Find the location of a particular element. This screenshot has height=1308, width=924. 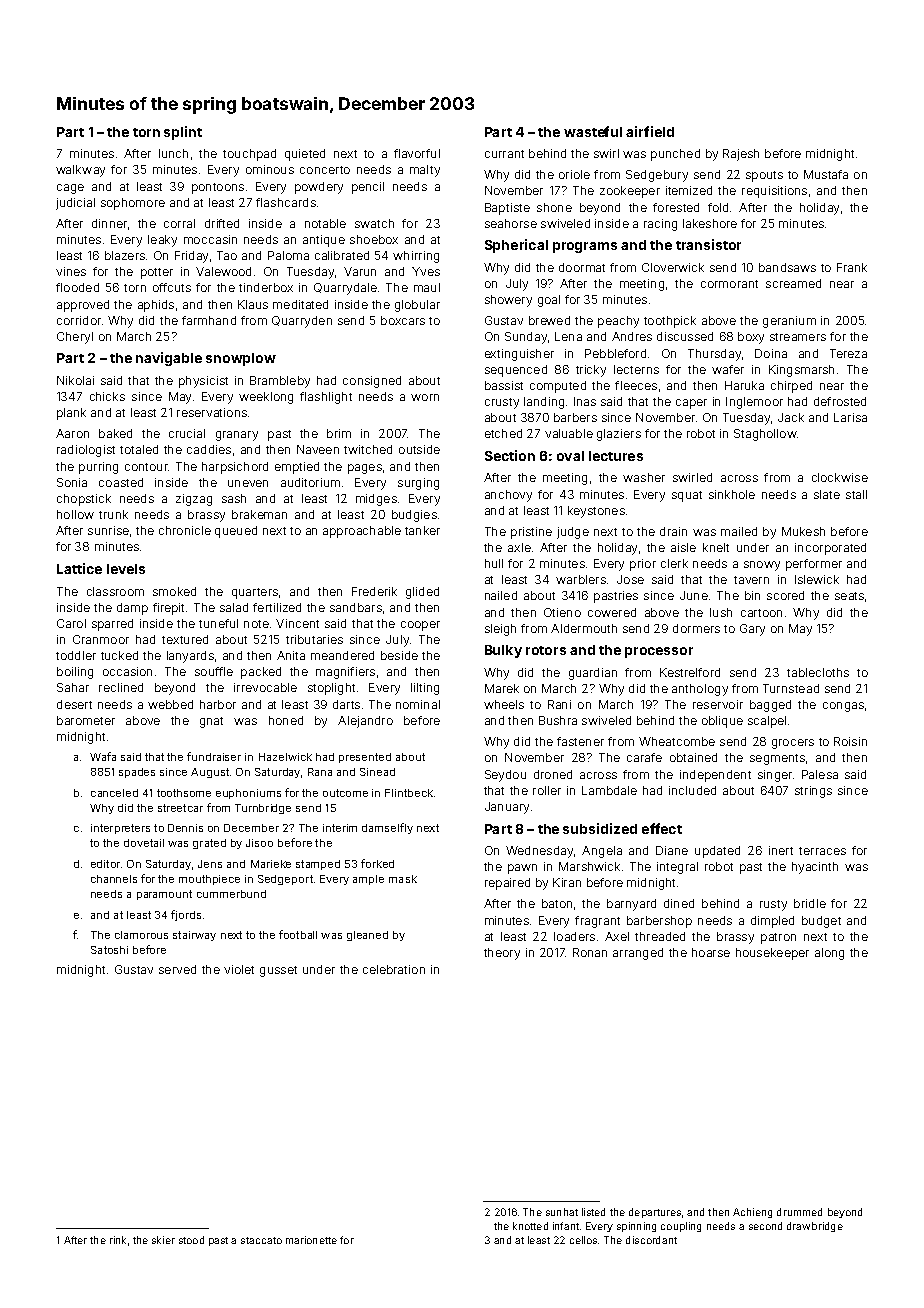

served is located at coordinates (177, 969).
